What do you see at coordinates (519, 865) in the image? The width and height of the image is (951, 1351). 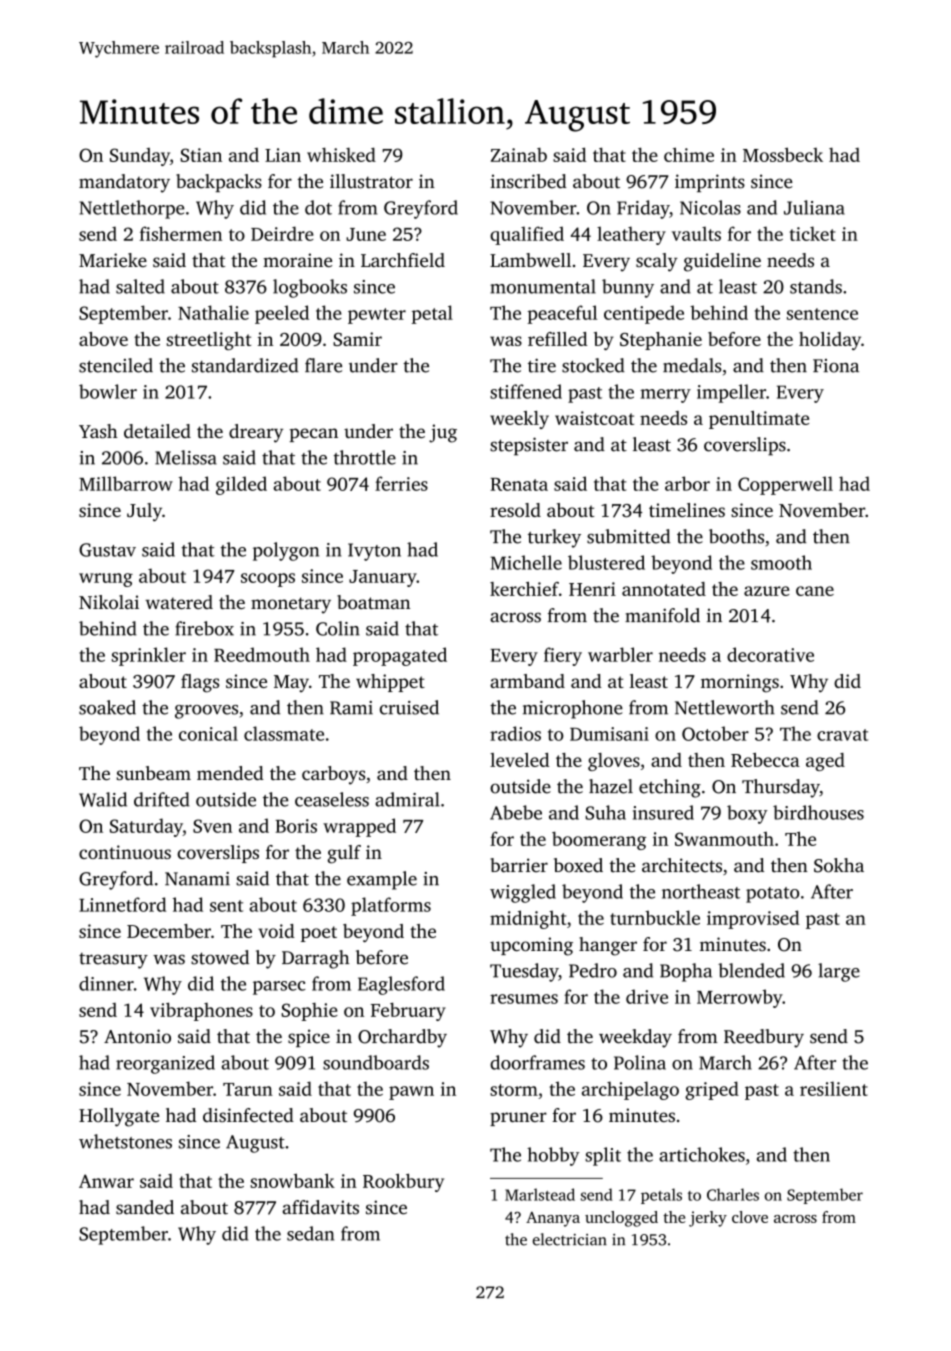 I see `barrier` at bounding box center [519, 865].
